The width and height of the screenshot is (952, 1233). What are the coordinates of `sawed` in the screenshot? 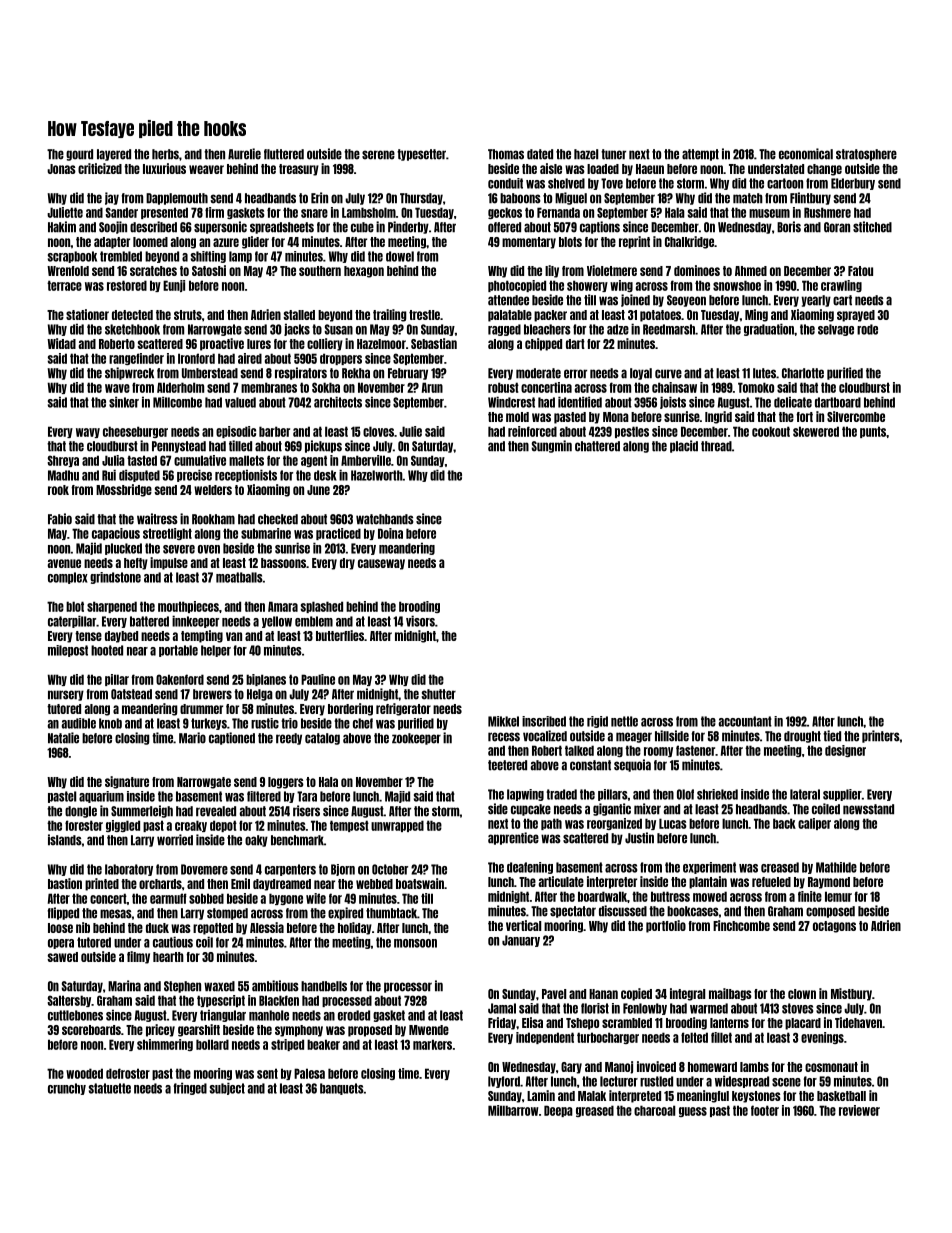 It's located at (62, 957).
